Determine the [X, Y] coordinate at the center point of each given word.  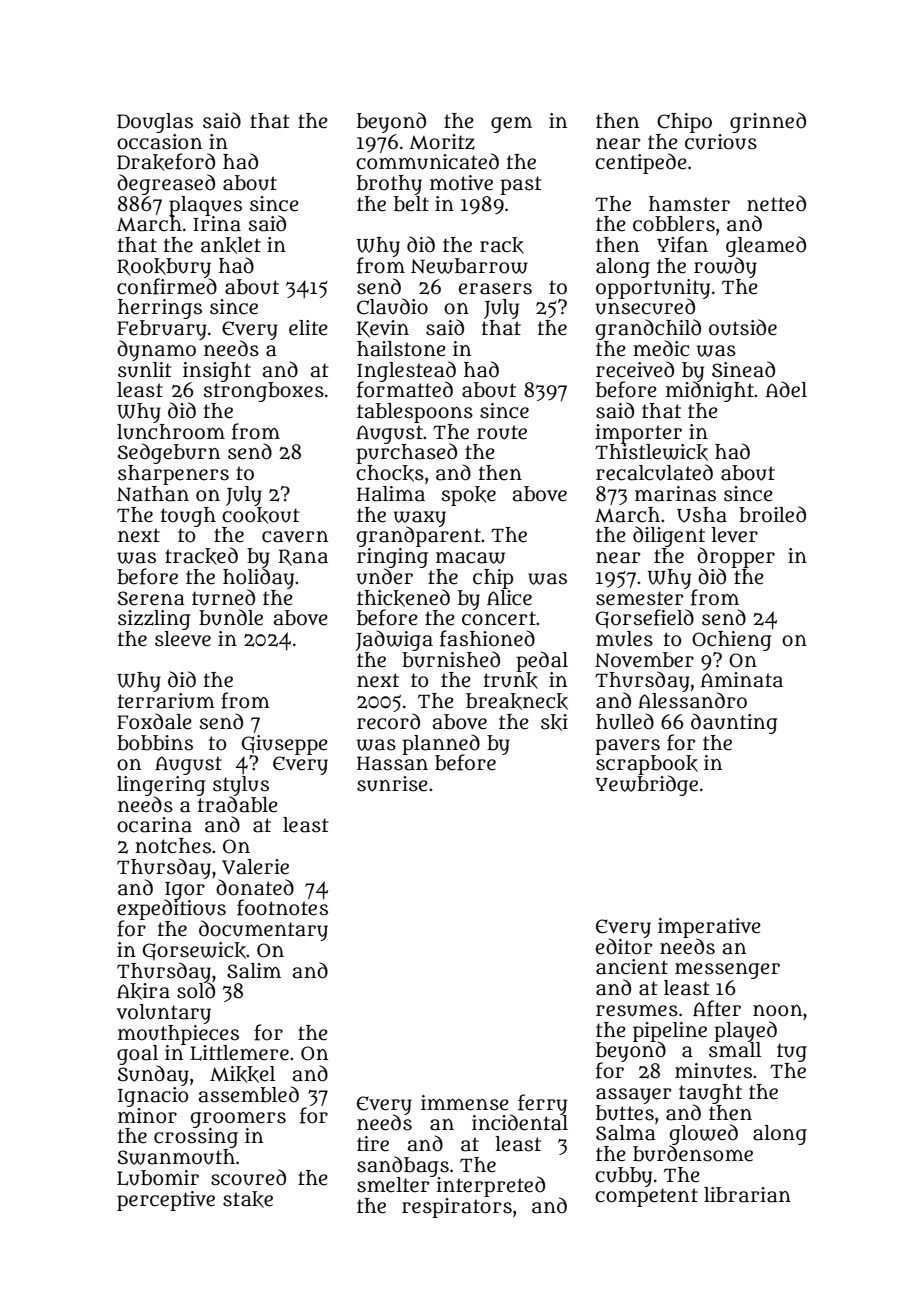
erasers [495, 289]
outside [743, 327]
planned [441, 744]
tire [373, 1144]
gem [511, 125]
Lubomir [158, 1178]
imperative [709, 928]
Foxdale [154, 721]
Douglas [155, 123]
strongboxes [264, 392]
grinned [768, 122]
